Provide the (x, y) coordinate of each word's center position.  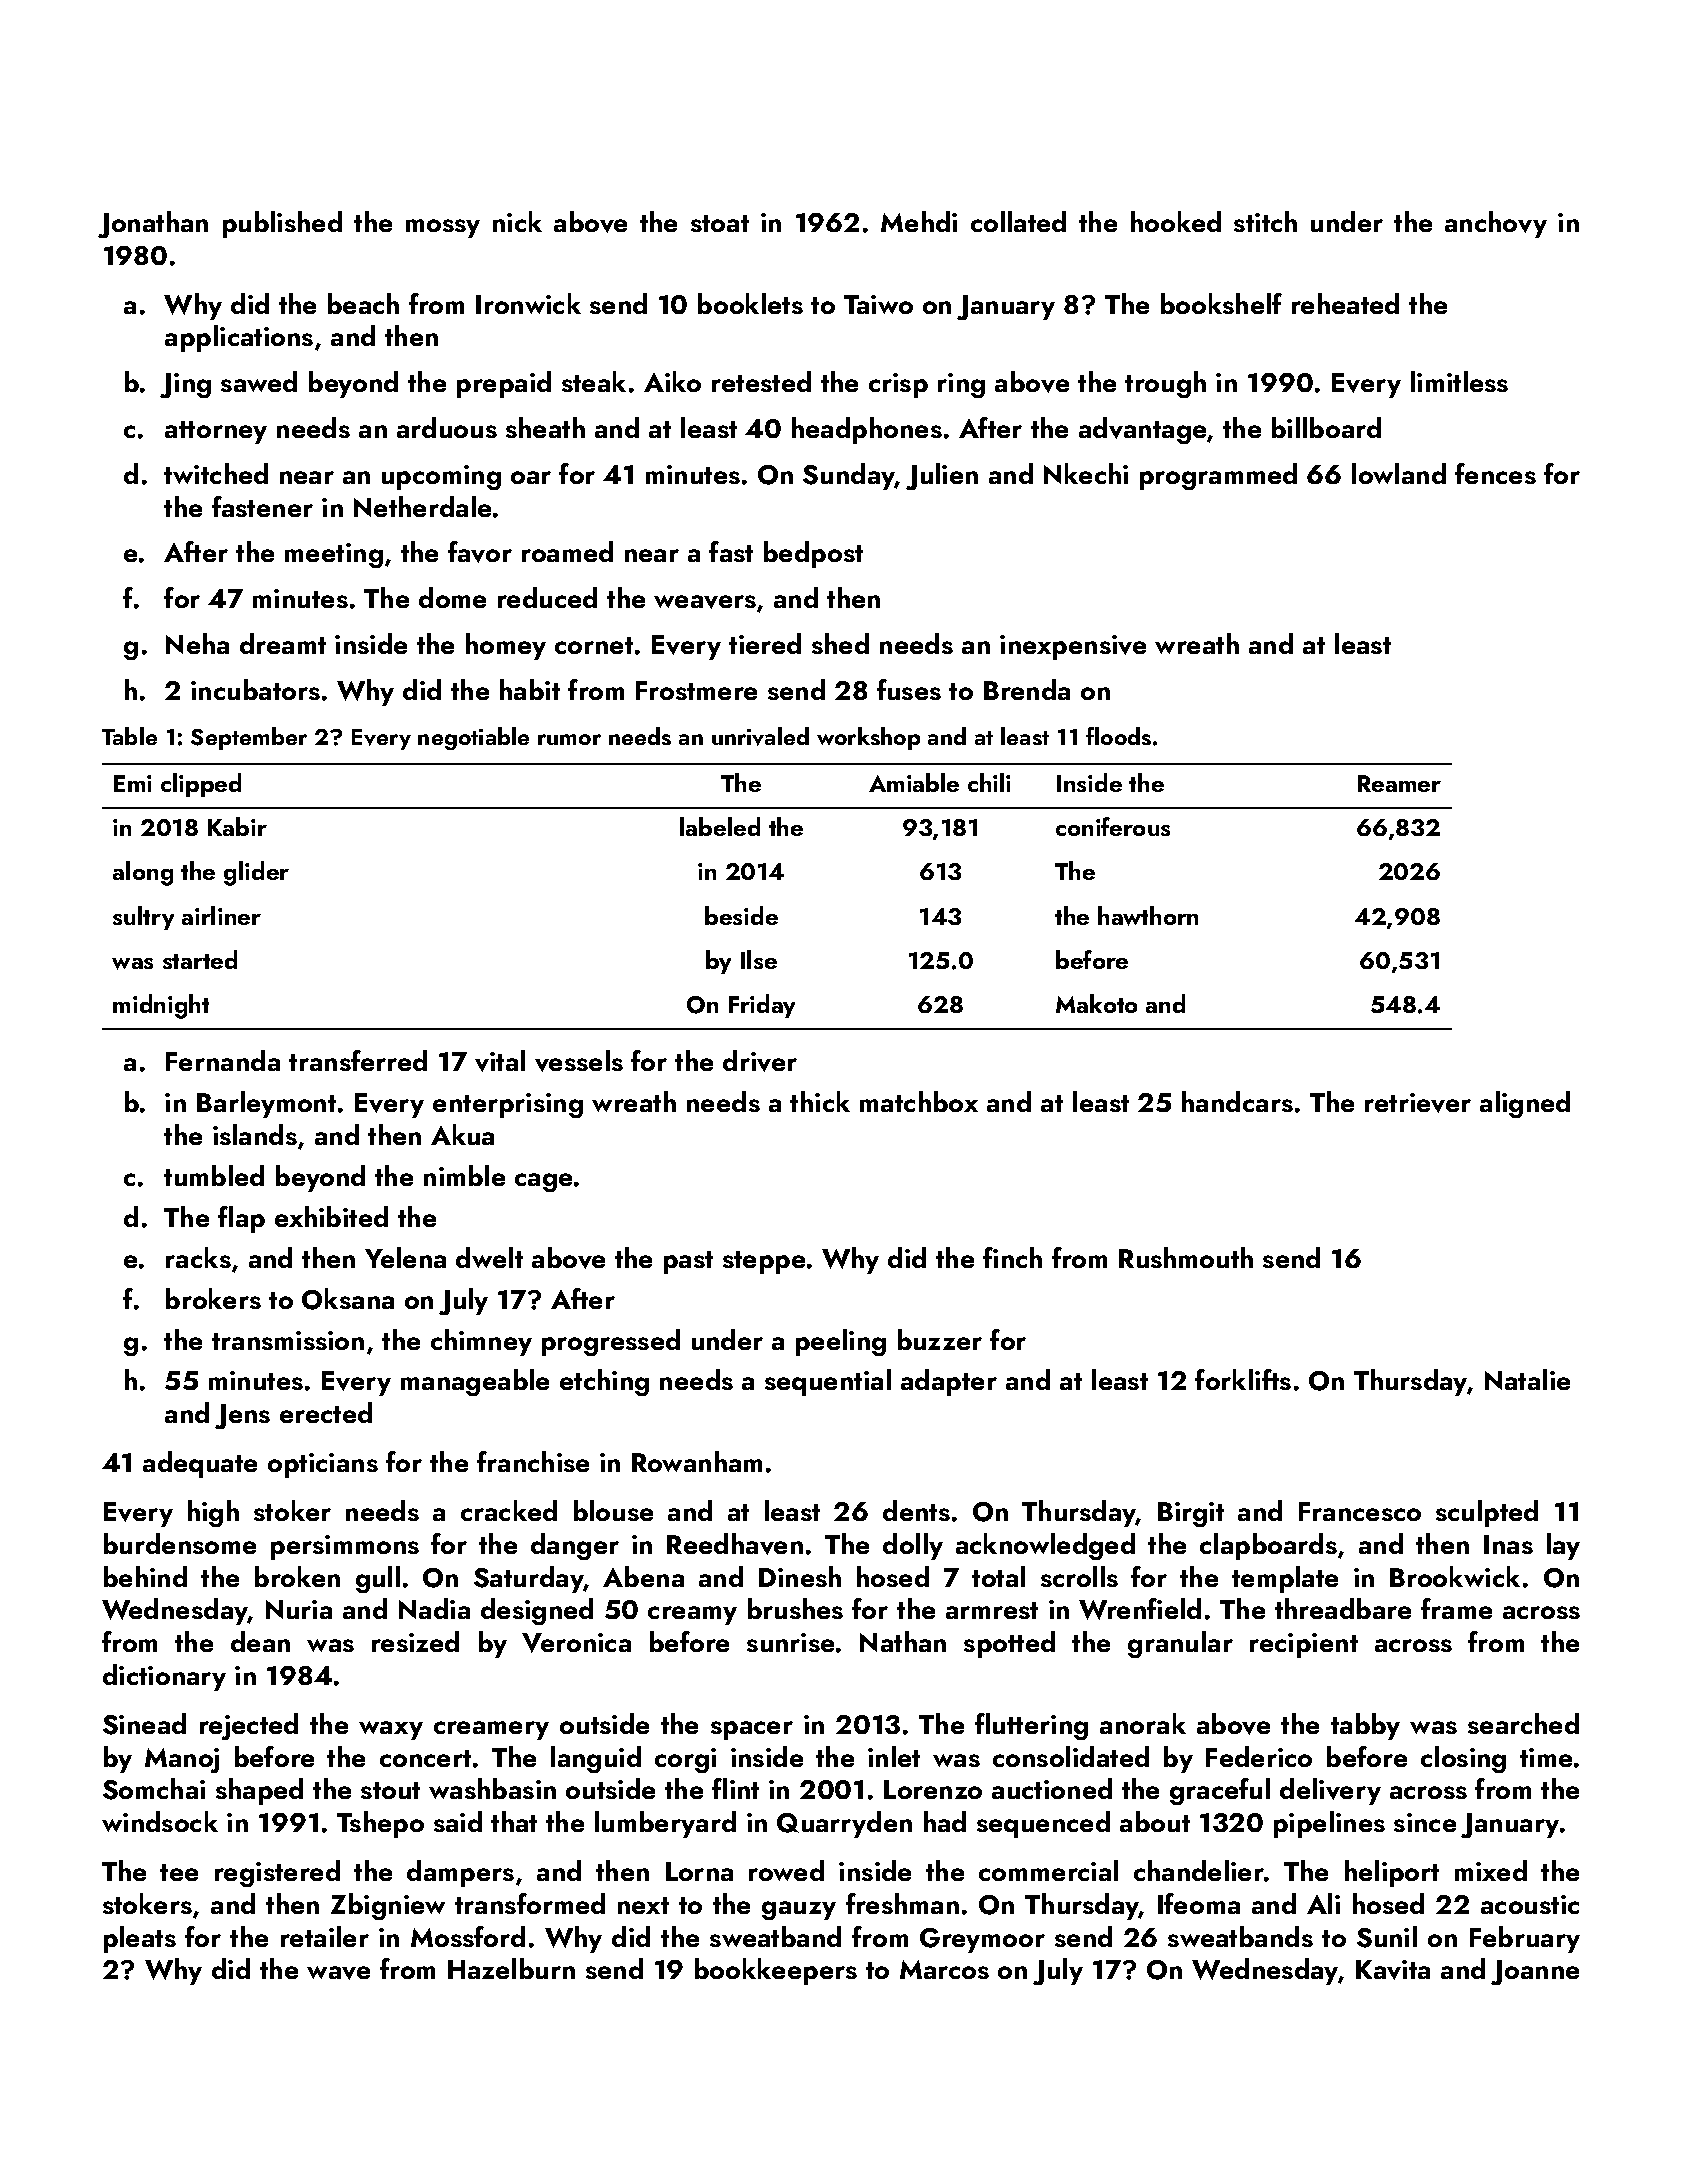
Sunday (849, 476)
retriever (1418, 1103)
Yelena (405, 1257)
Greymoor (982, 1940)
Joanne (1535, 1972)
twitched (216, 473)
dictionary (164, 1677)
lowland (1399, 473)
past (688, 1262)
